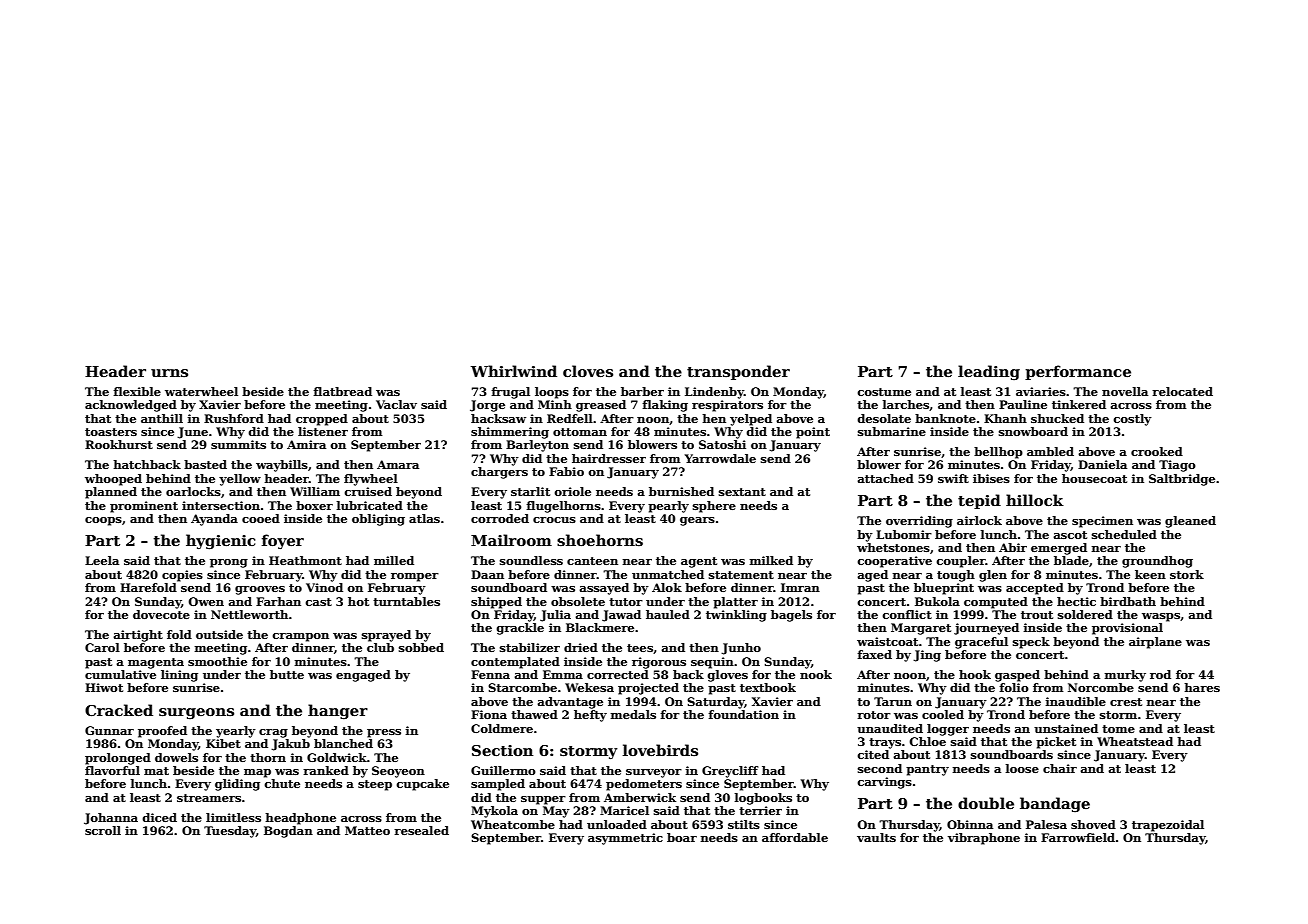 The height and width of the document is (924, 1308). What do you see at coordinates (109, 730) in the document?
I see `Gunnar` at bounding box center [109, 730].
